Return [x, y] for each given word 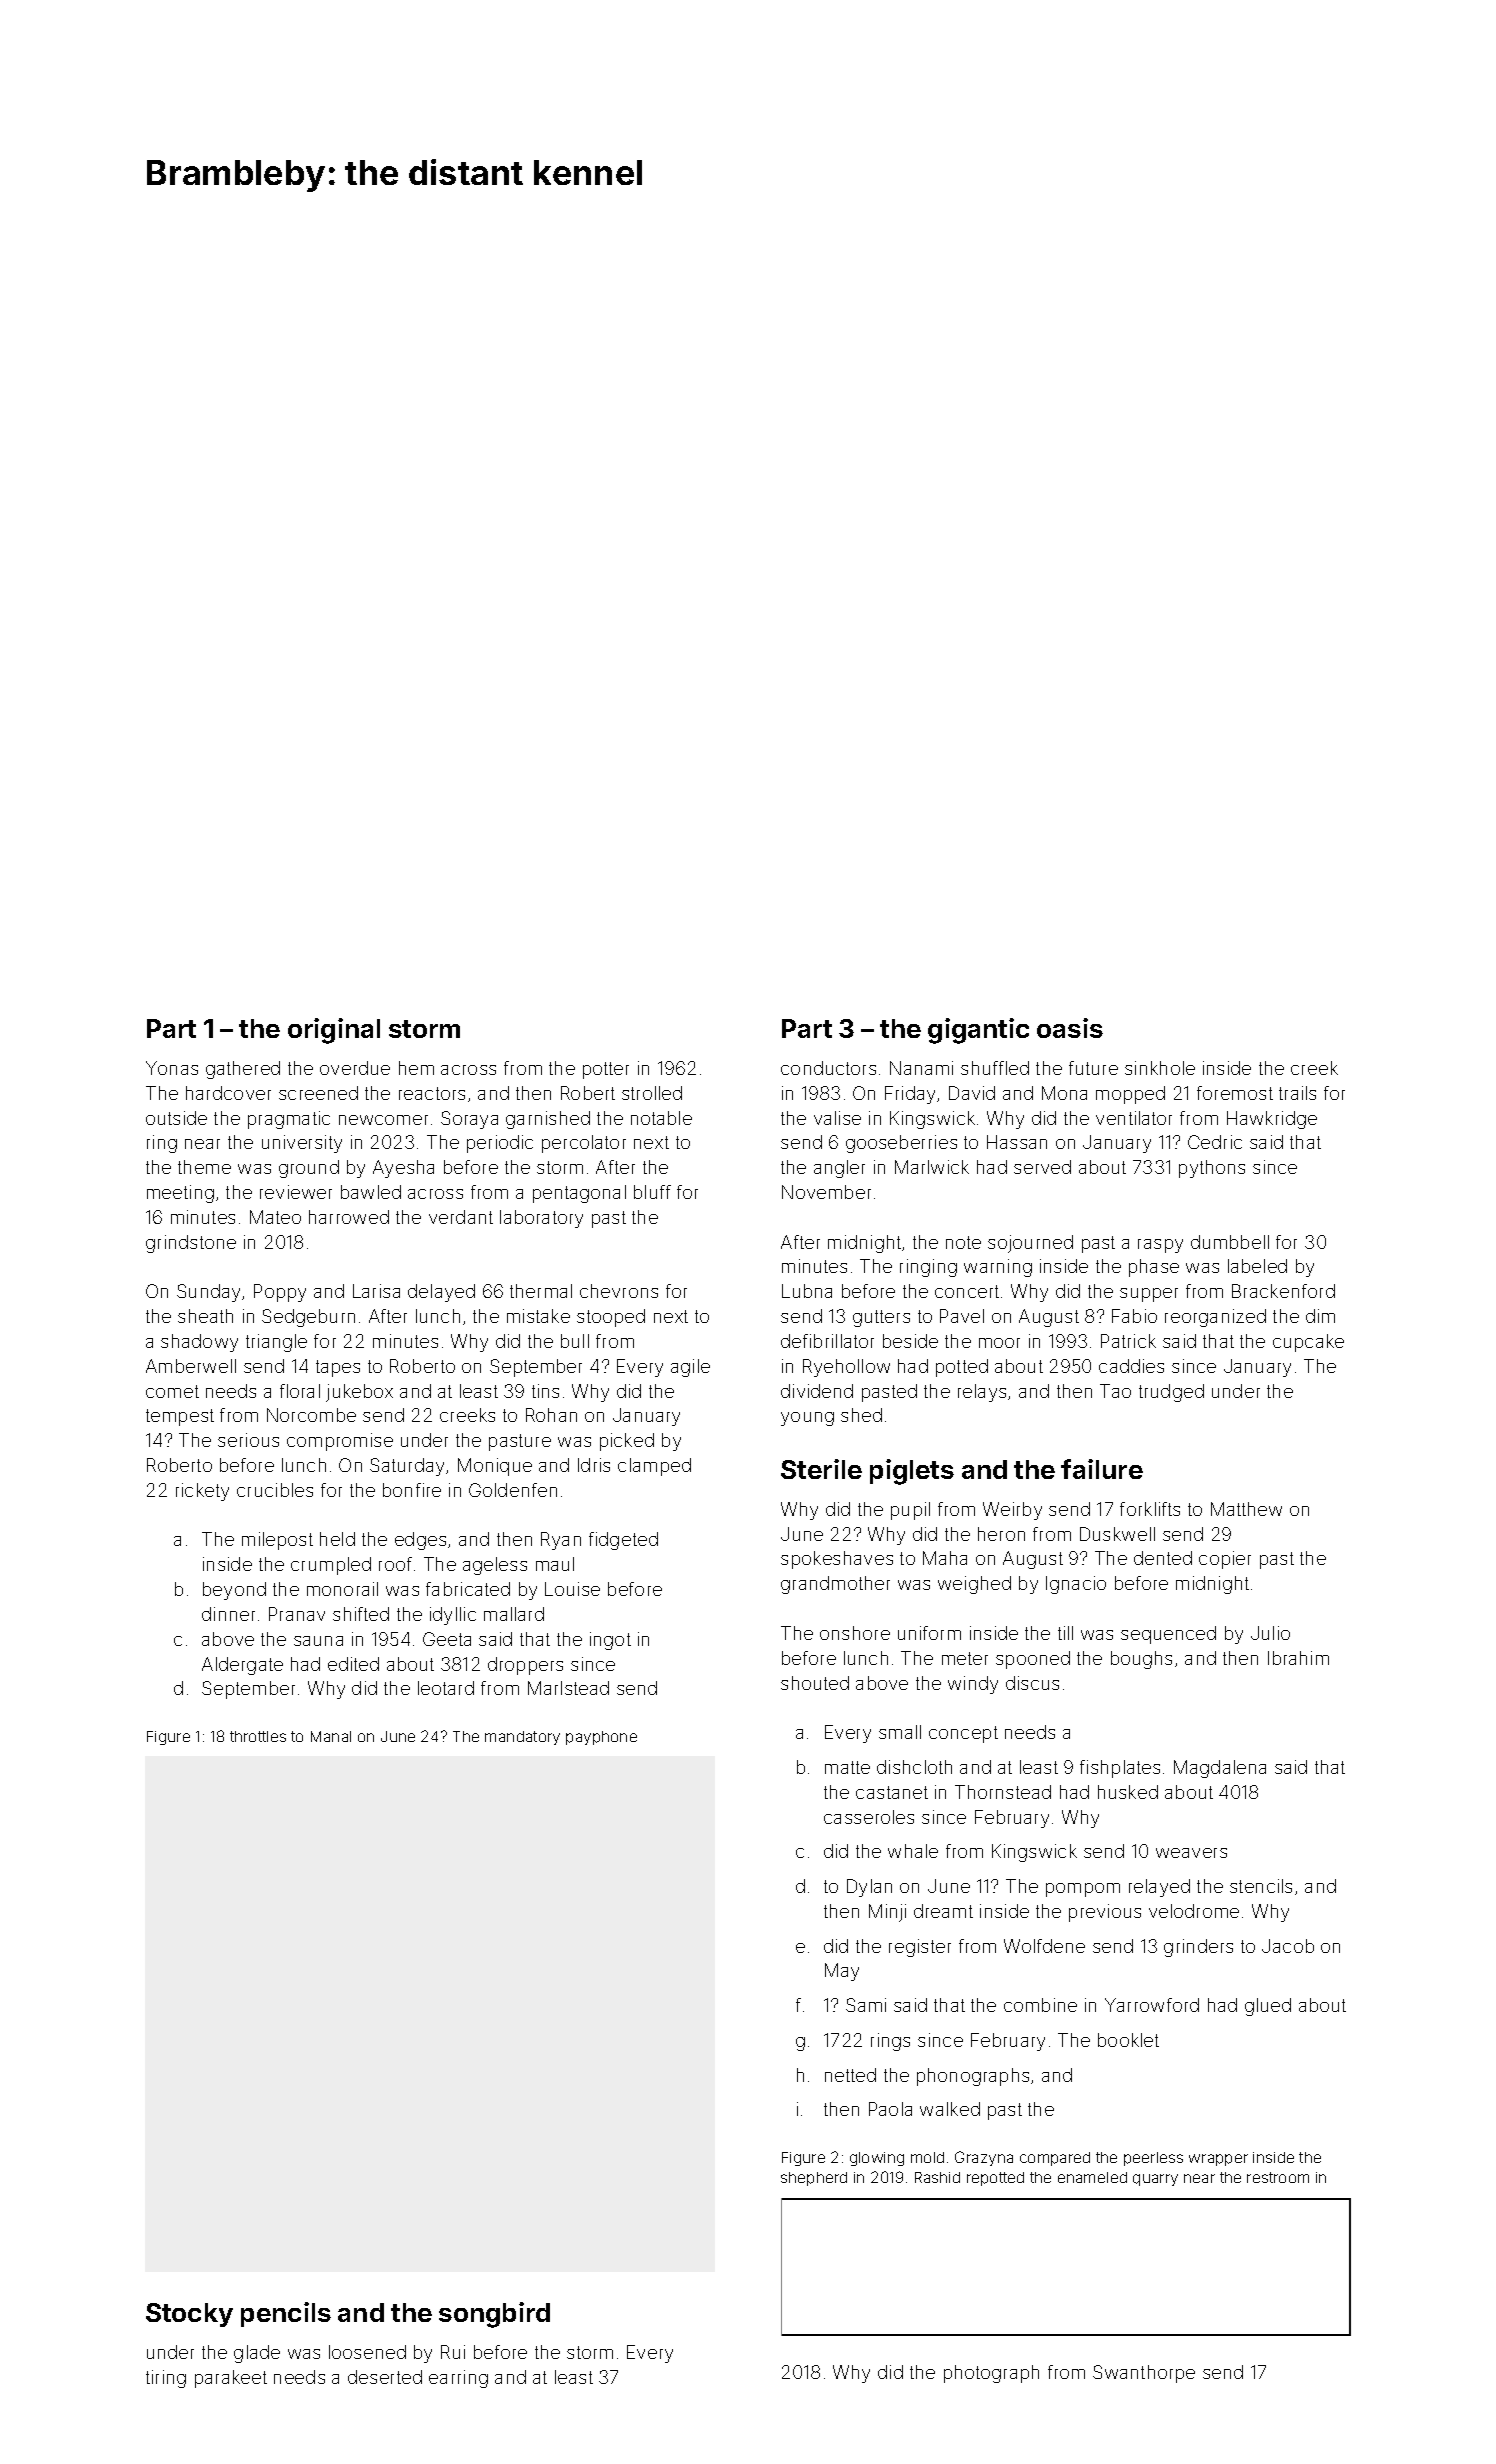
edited [353, 1664]
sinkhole [1160, 1068]
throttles [258, 1736]
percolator [584, 1144]
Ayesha [403, 1169]
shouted [815, 1683]
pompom [1083, 1890]
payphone [601, 1738]
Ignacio [1076, 1585]
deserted [385, 2377]
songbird [494, 2315]
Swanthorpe [1144, 2374]
